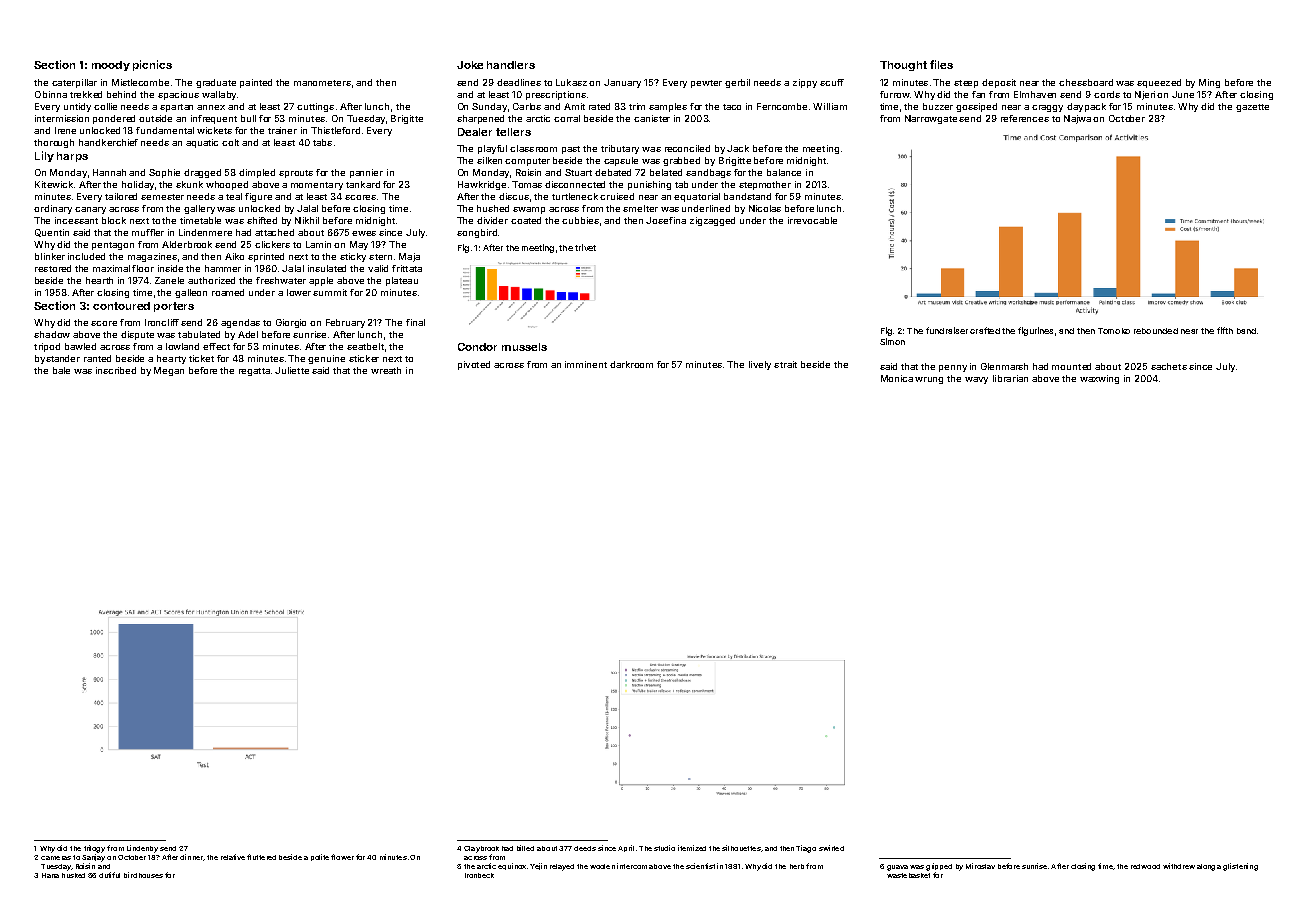 Image resolution: width=1308 pixels, height=924 pixels. I want to click on tankard, so click(363, 184).
